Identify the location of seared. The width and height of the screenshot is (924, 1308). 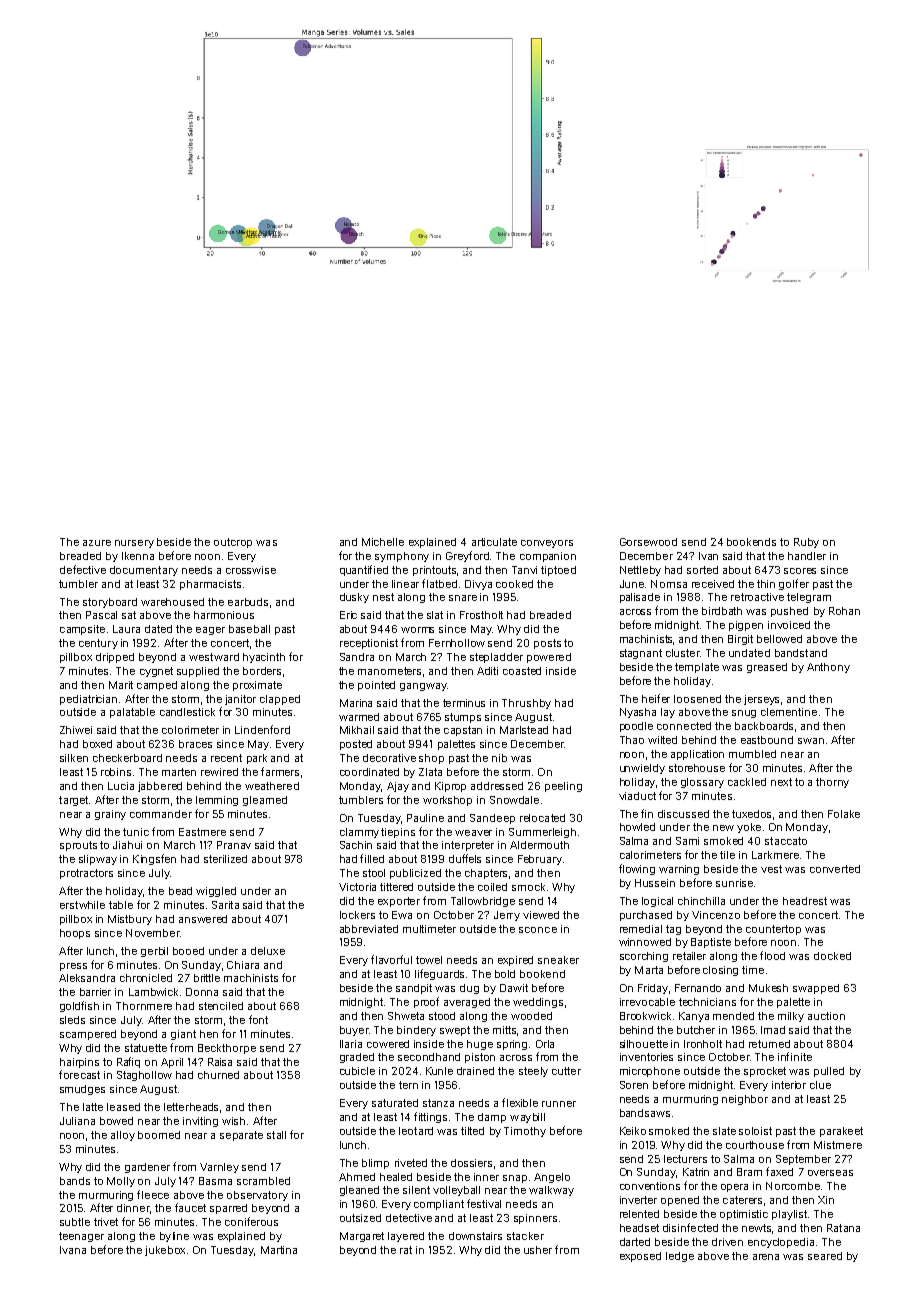
(825, 1256).
